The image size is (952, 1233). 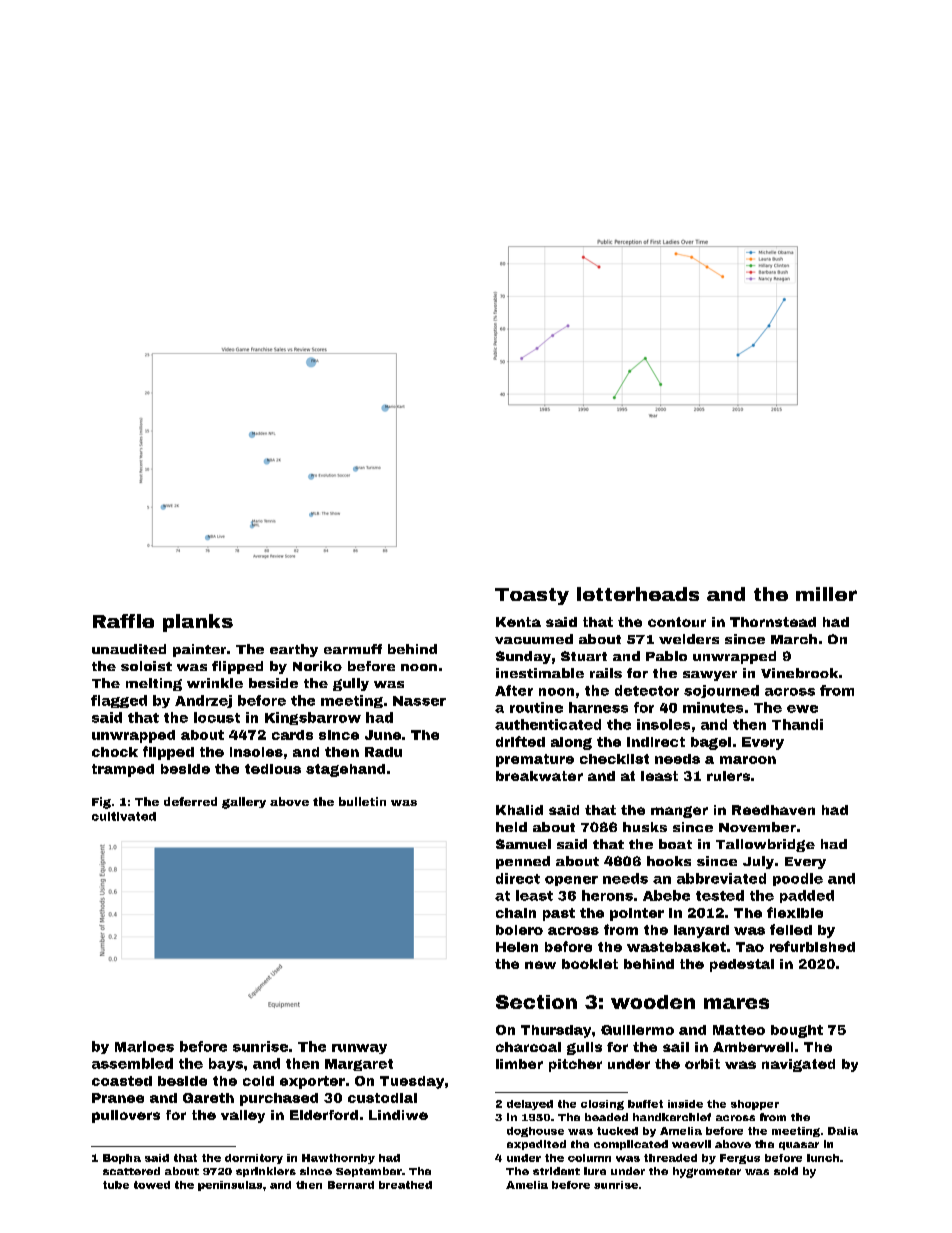 I want to click on planks, so click(x=198, y=623).
